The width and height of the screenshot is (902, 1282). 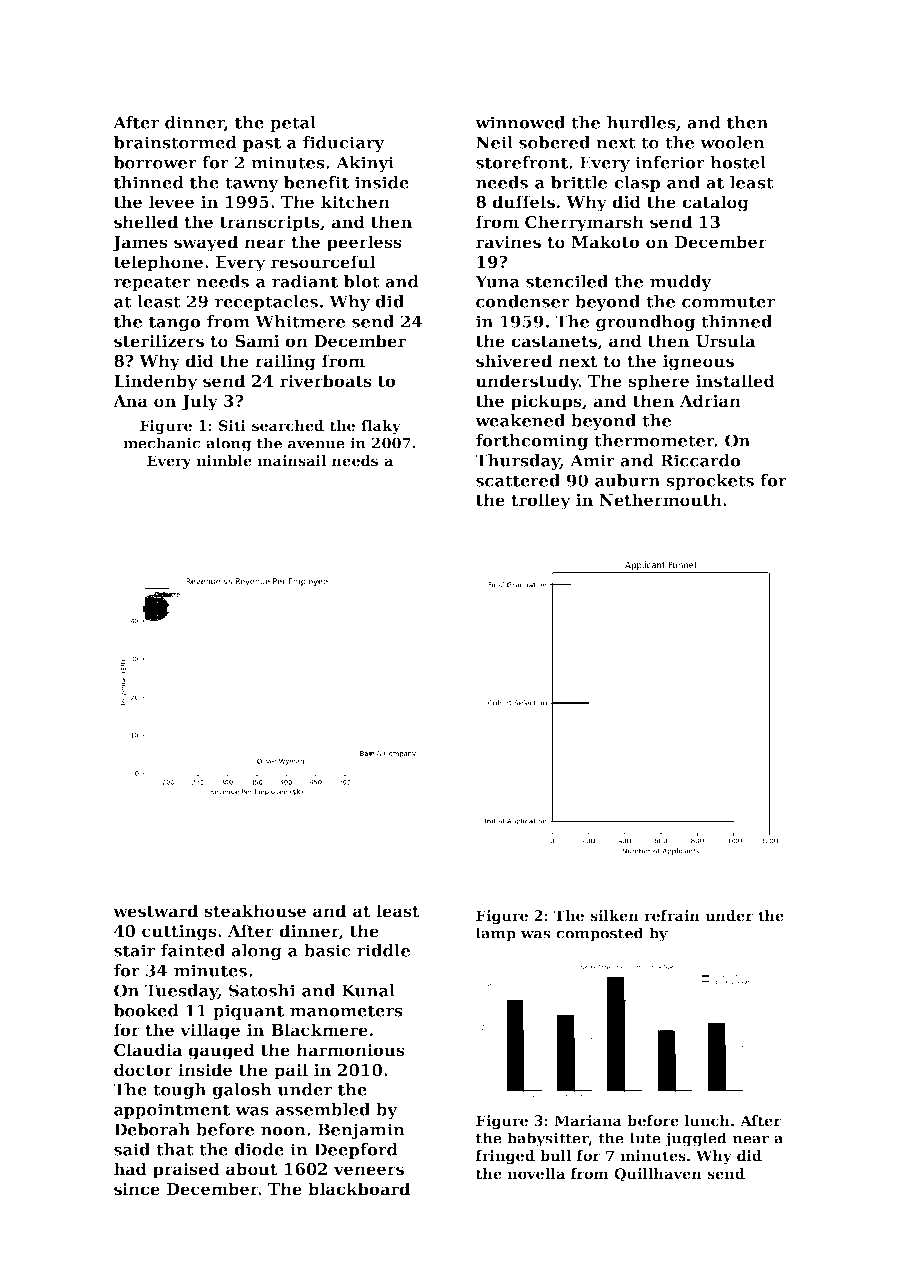 What do you see at coordinates (155, 911) in the screenshot?
I see `westward` at bounding box center [155, 911].
